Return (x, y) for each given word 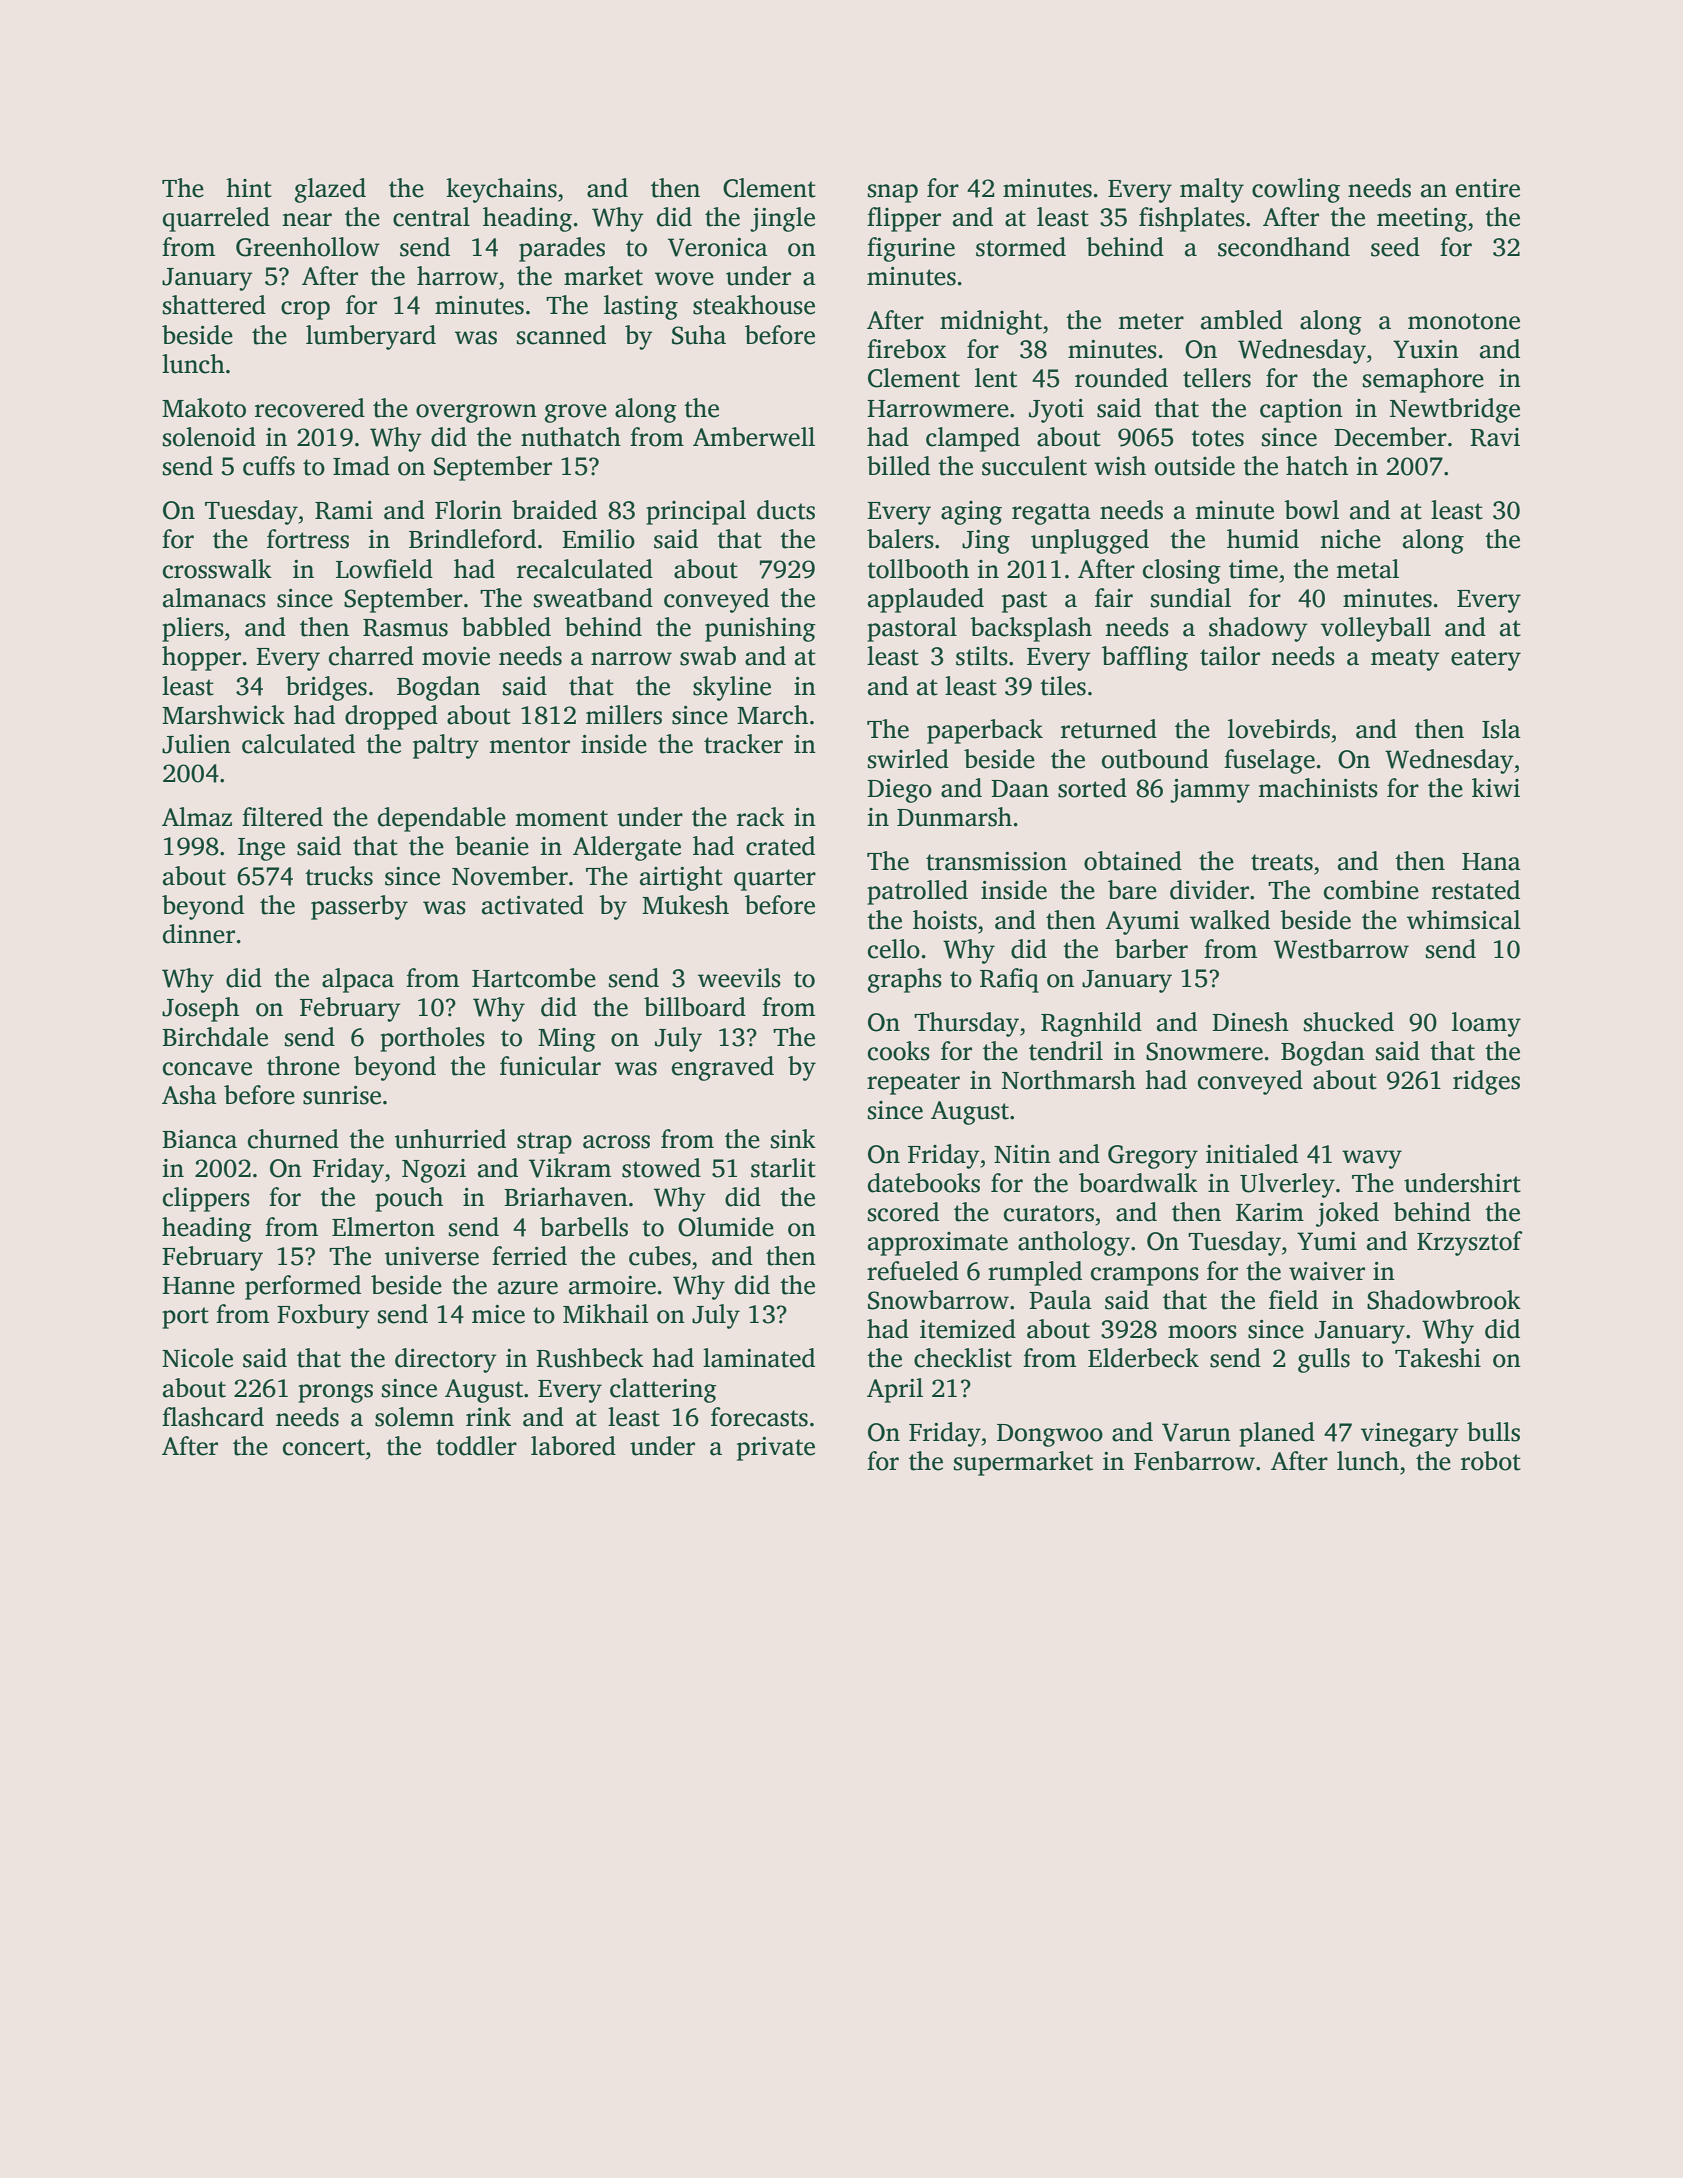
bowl (1311, 510)
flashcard (213, 1417)
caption (1301, 411)
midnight (991, 322)
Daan (1020, 789)
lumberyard (371, 337)
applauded (926, 600)
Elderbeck (1143, 1358)
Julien (196, 744)
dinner (199, 934)
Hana (1491, 862)
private (776, 1449)
